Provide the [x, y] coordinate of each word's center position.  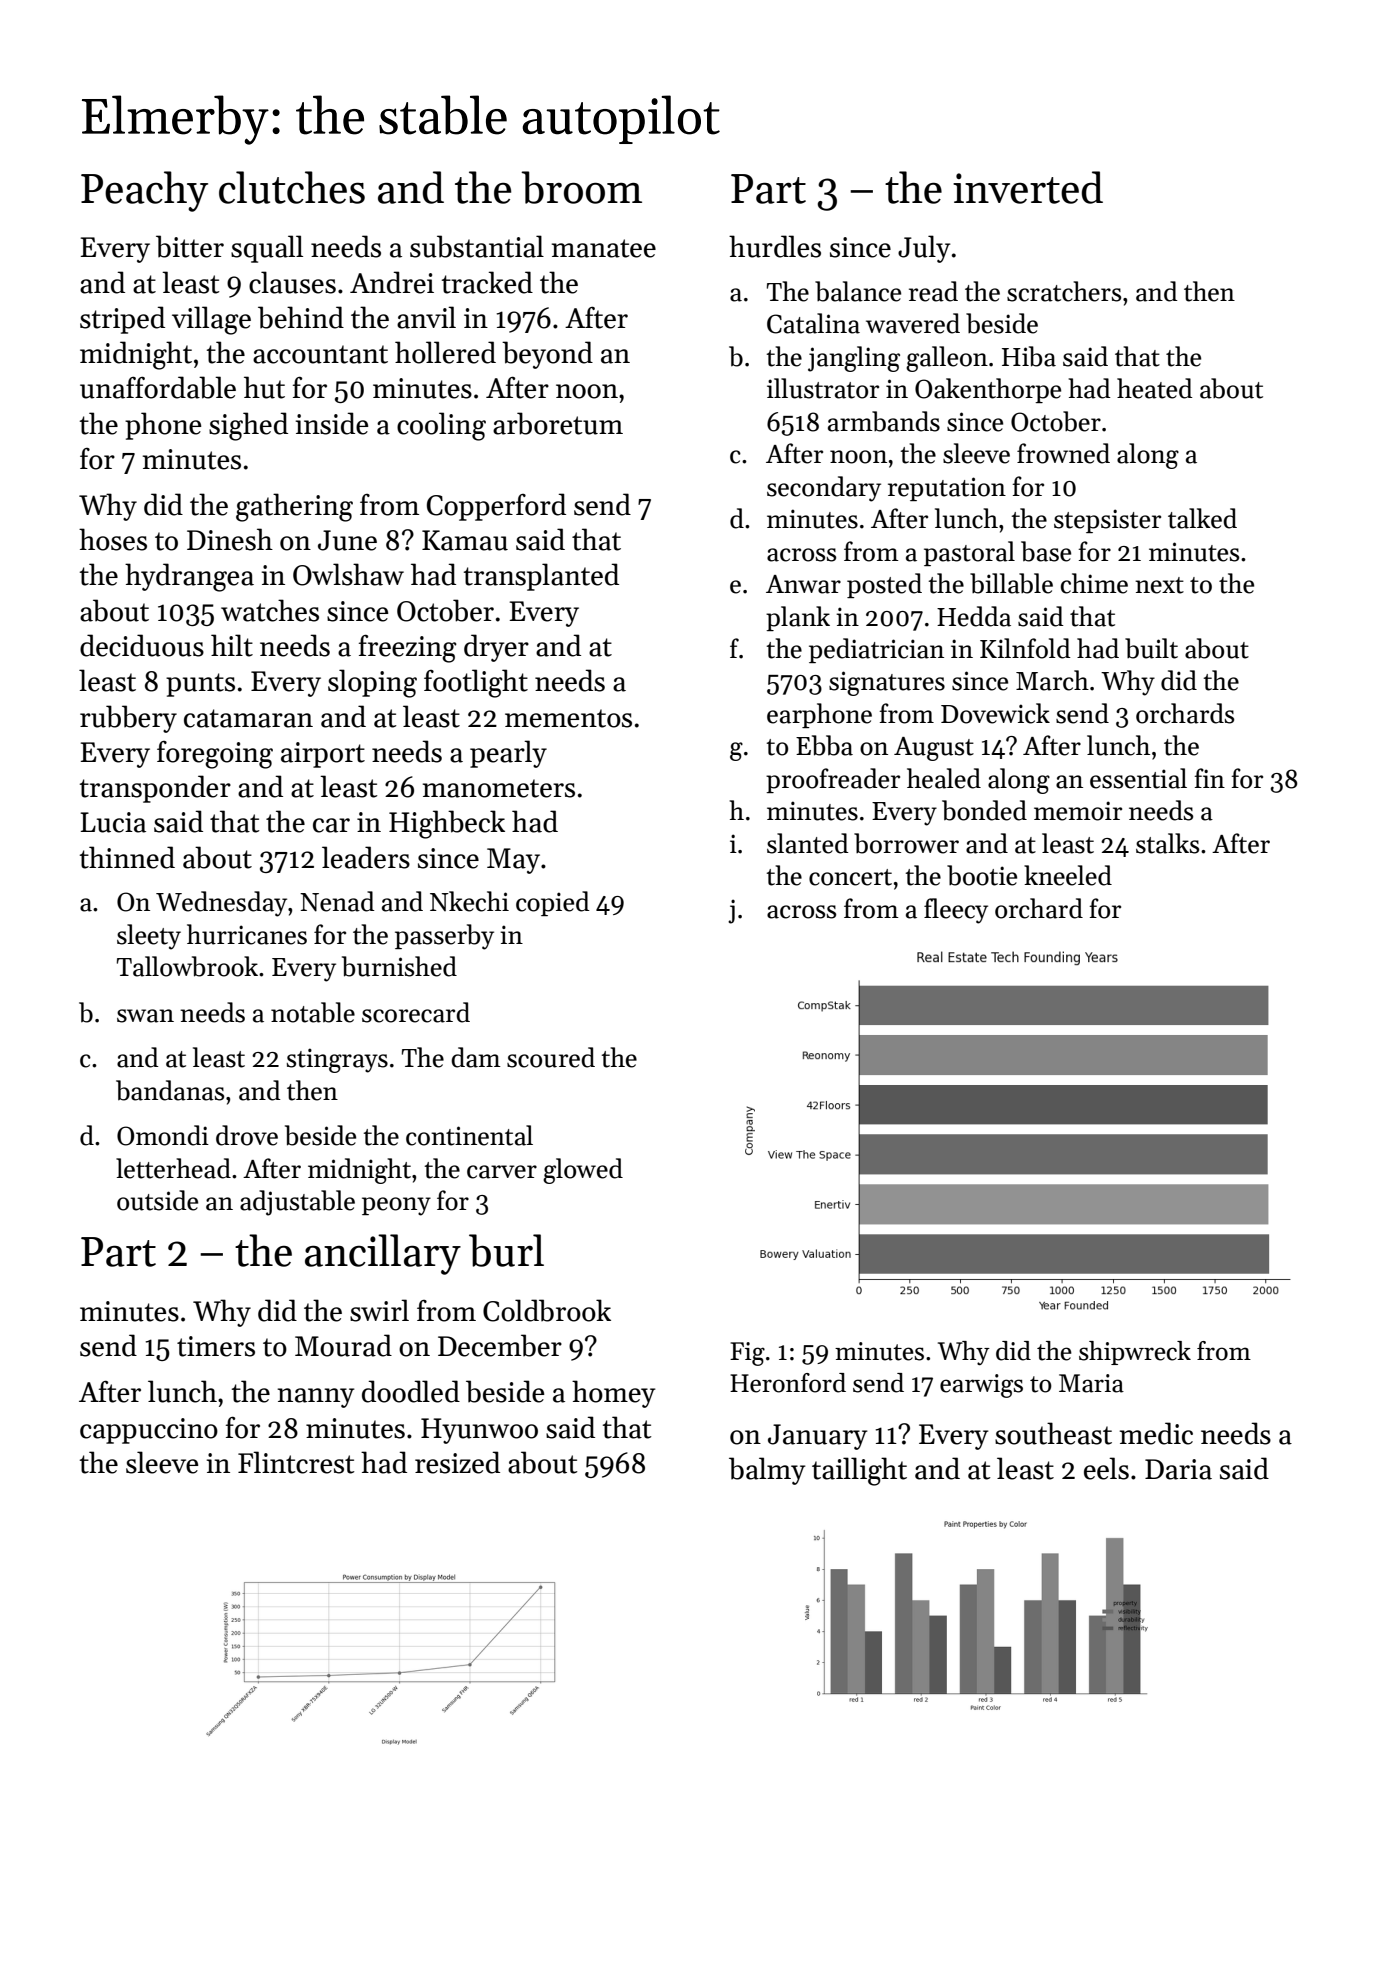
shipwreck [1135, 1353]
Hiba [1029, 356]
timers [216, 1346]
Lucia [113, 822]
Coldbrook [547, 1310]
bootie [982, 875]
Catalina [813, 323]
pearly [508, 754]
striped [122, 320]
